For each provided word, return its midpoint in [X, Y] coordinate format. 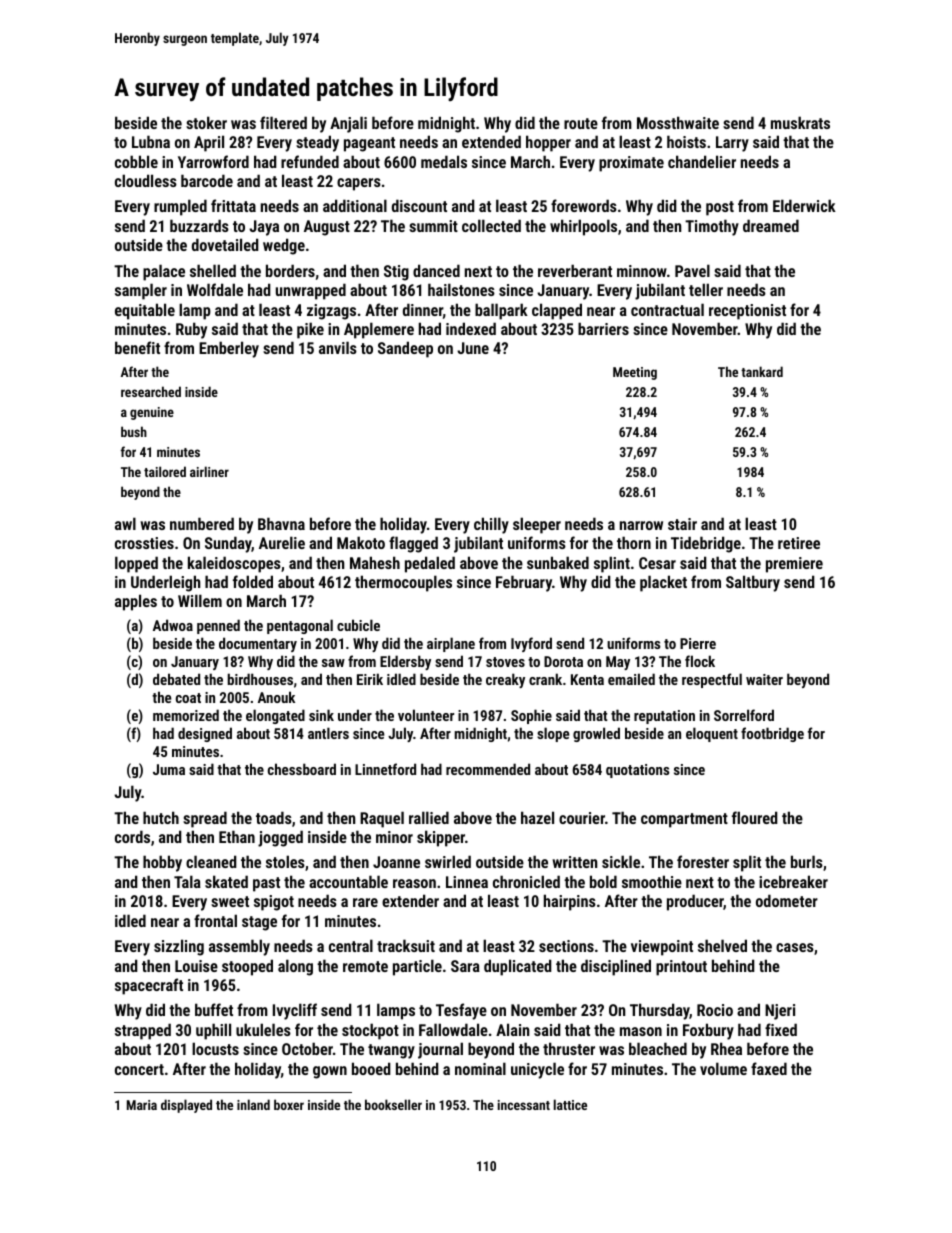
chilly [491, 525]
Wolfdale [215, 289]
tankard [762, 371]
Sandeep [405, 349]
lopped [136, 564]
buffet [214, 1009]
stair [682, 524]
